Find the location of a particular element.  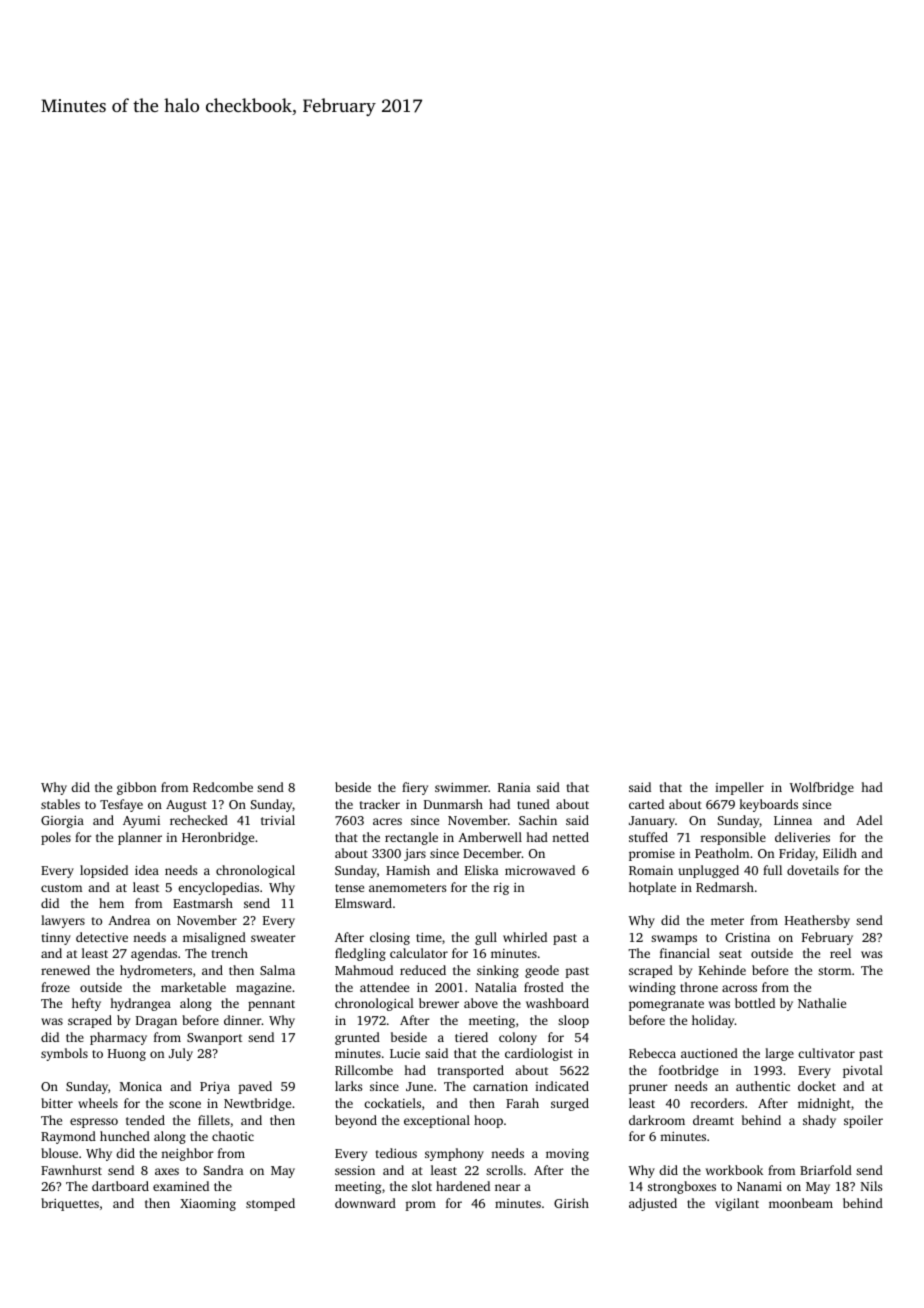

Lucie is located at coordinates (405, 1053).
